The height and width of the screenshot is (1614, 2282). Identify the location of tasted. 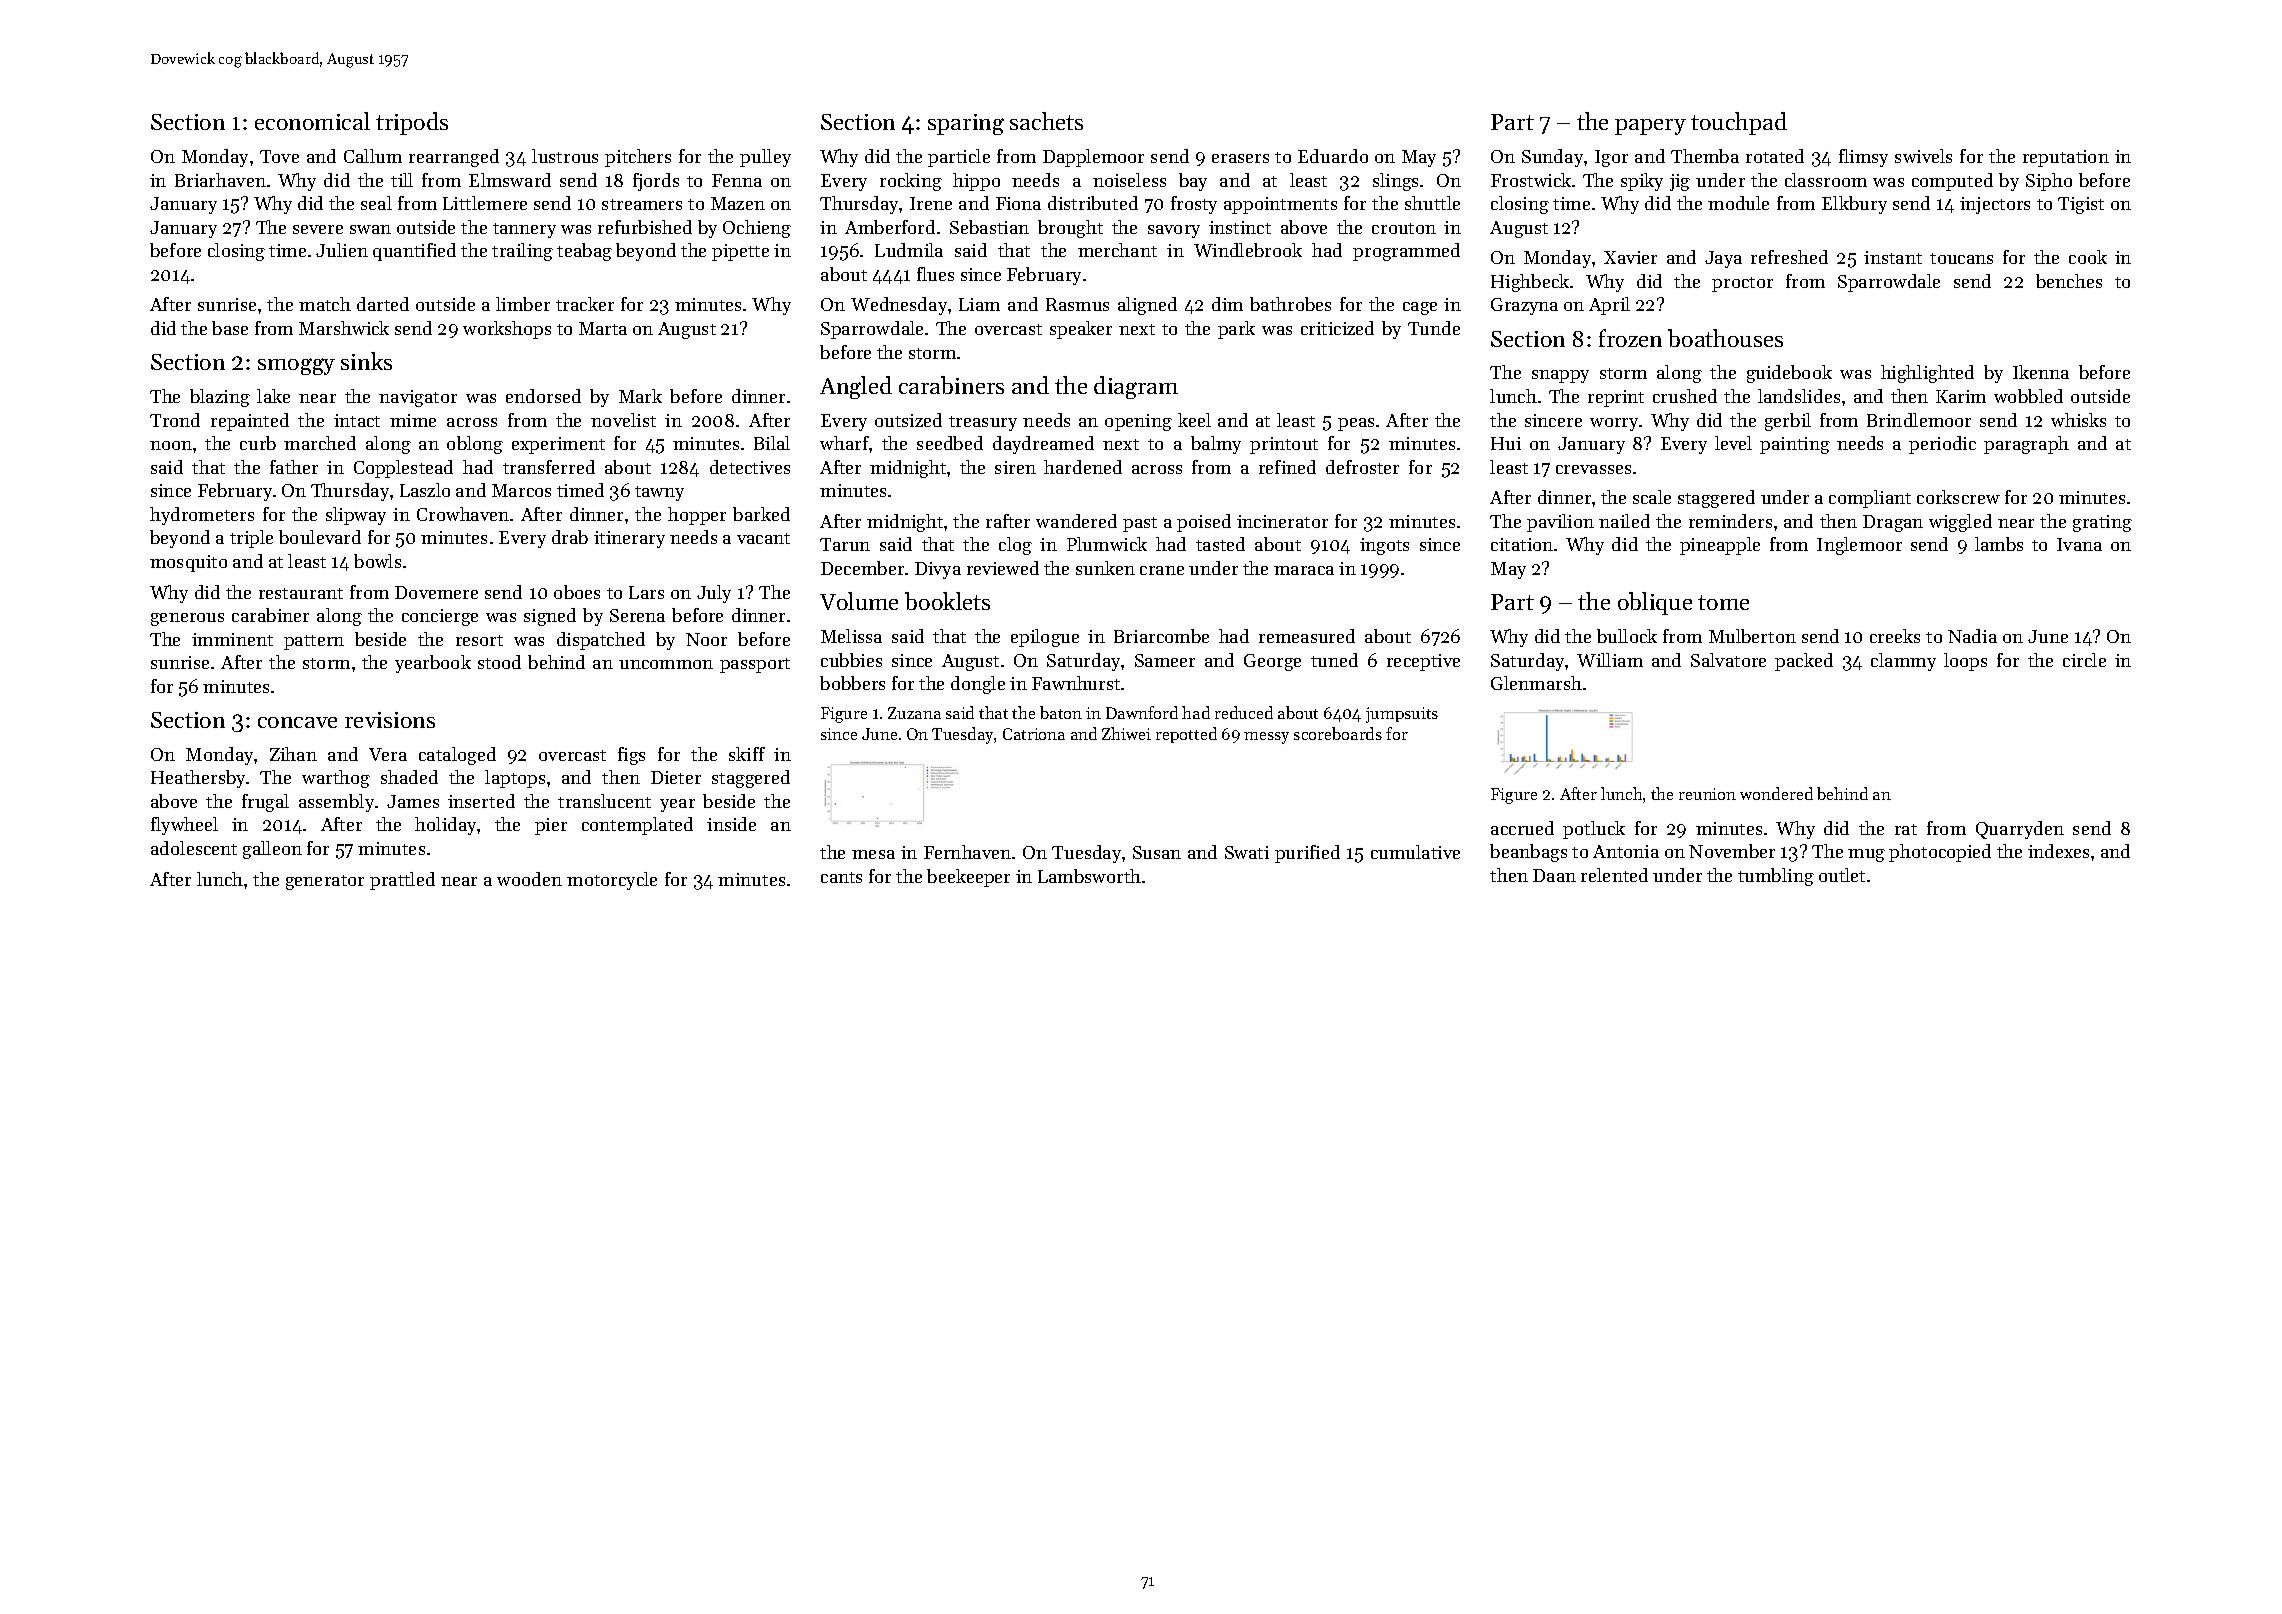
(1220, 544).
